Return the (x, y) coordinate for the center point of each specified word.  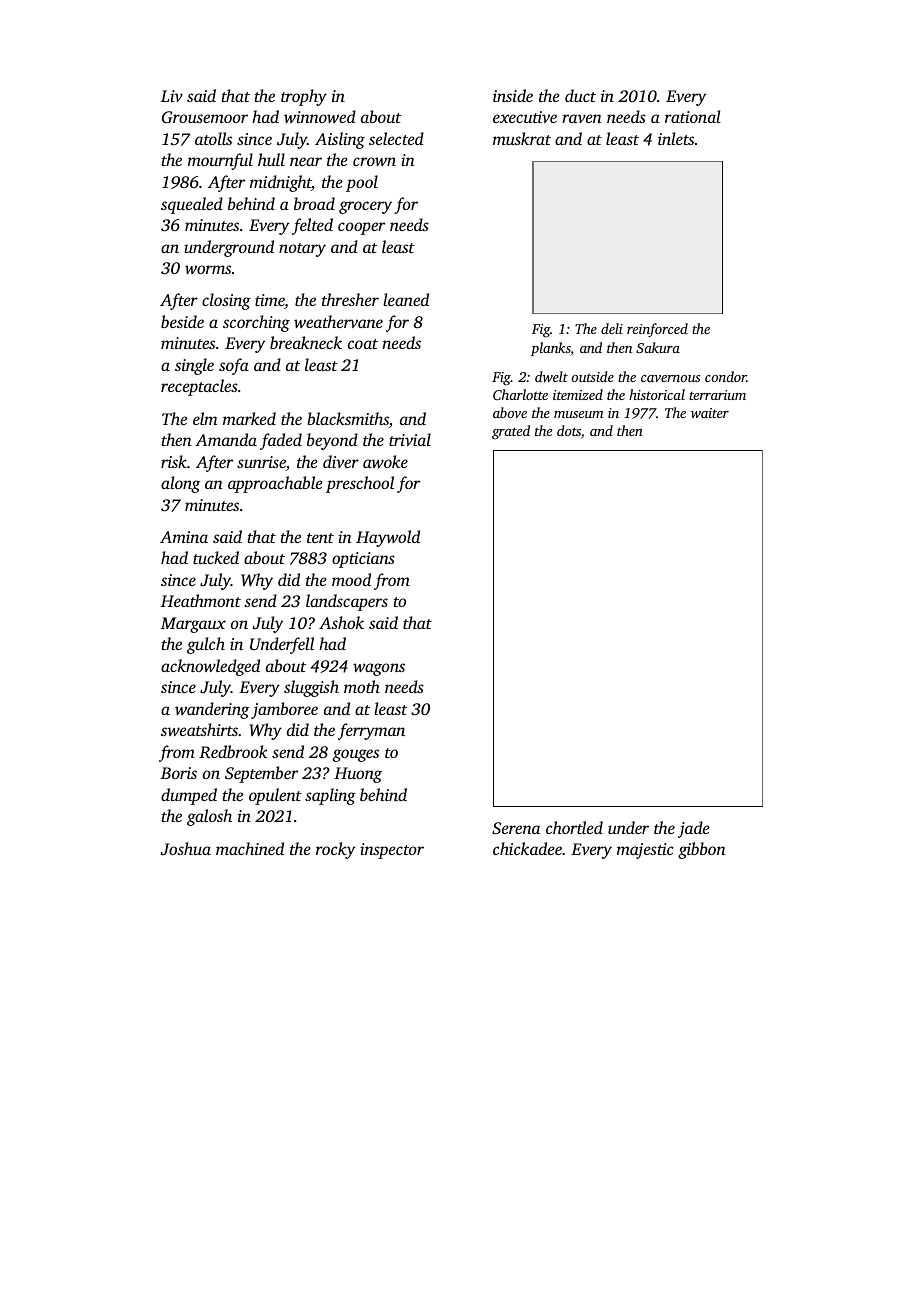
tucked (216, 557)
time (270, 301)
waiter (710, 413)
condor (726, 376)
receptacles (199, 387)
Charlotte (520, 394)
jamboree (284, 710)
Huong (358, 775)
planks (551, 349)
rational (693, 116)
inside (513, 95)
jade (694, 829)
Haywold (388, 538)
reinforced (657, 330)
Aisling (340, 140)
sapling (330, 796)
